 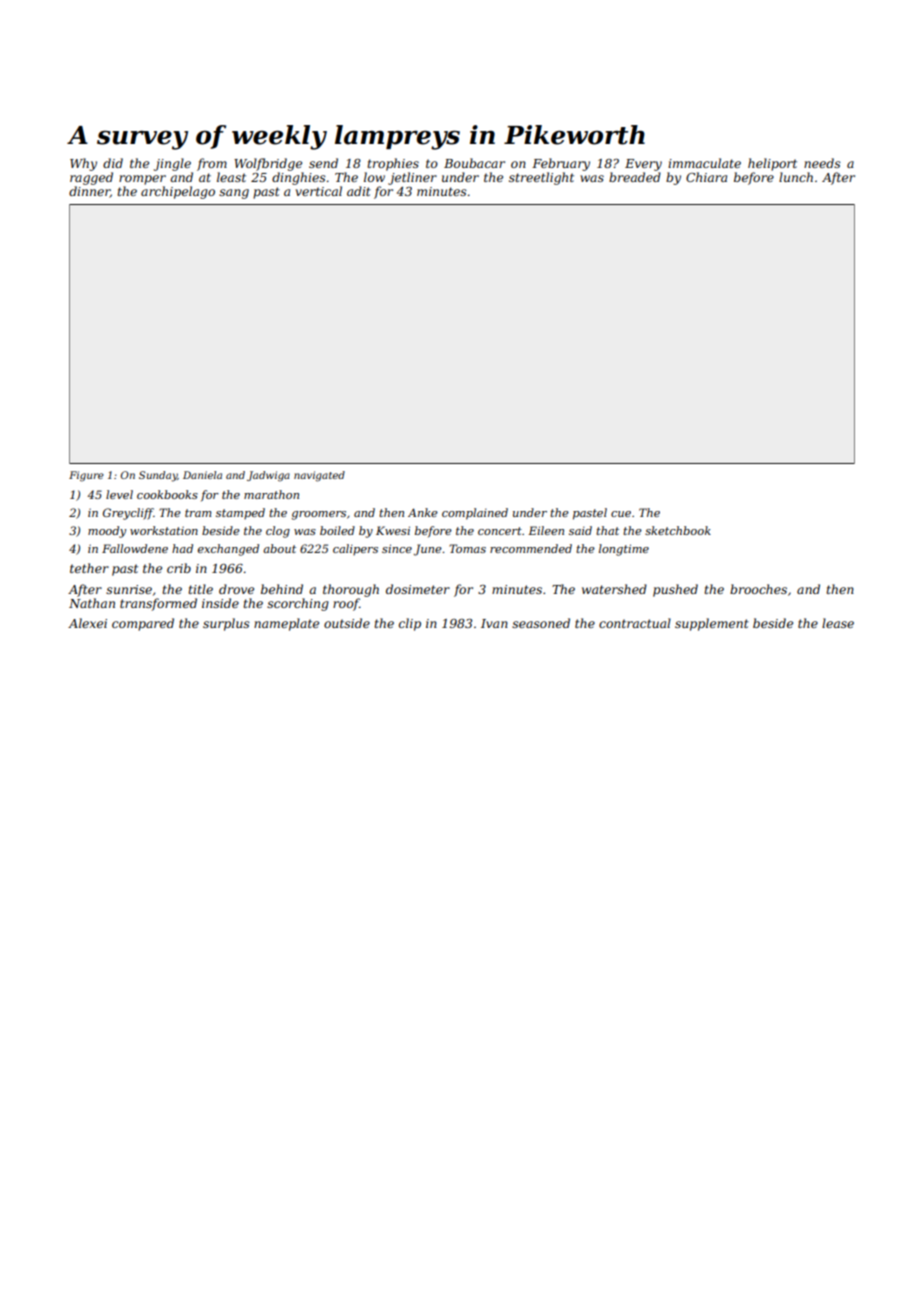 What do you see at coordinates (268, 476) in the image?
I see `Jadwiga` at bounding box center [268, 476].
